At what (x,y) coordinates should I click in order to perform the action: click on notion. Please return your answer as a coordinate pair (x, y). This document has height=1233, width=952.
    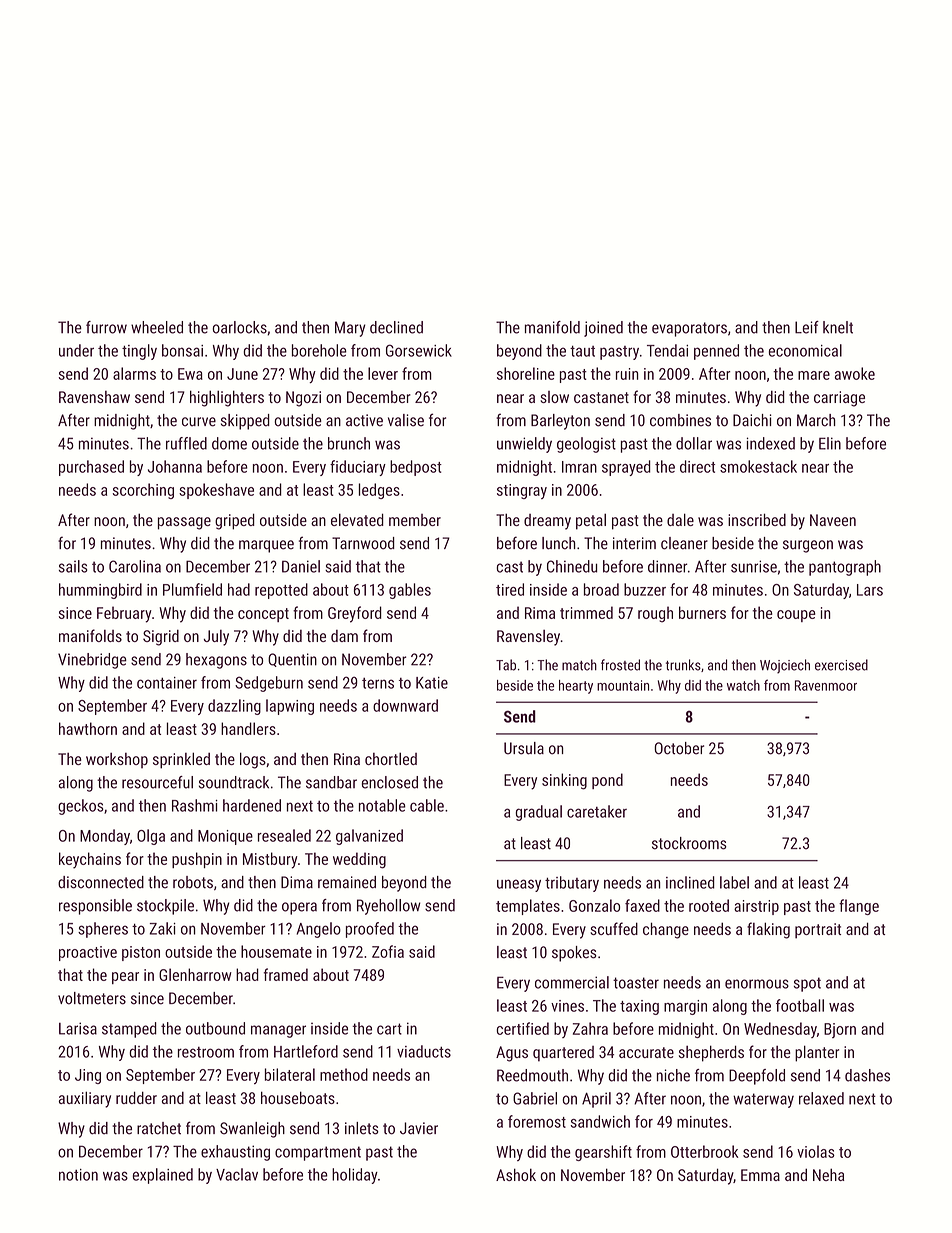
    Looking at the image, I should click on (78, 1175).
